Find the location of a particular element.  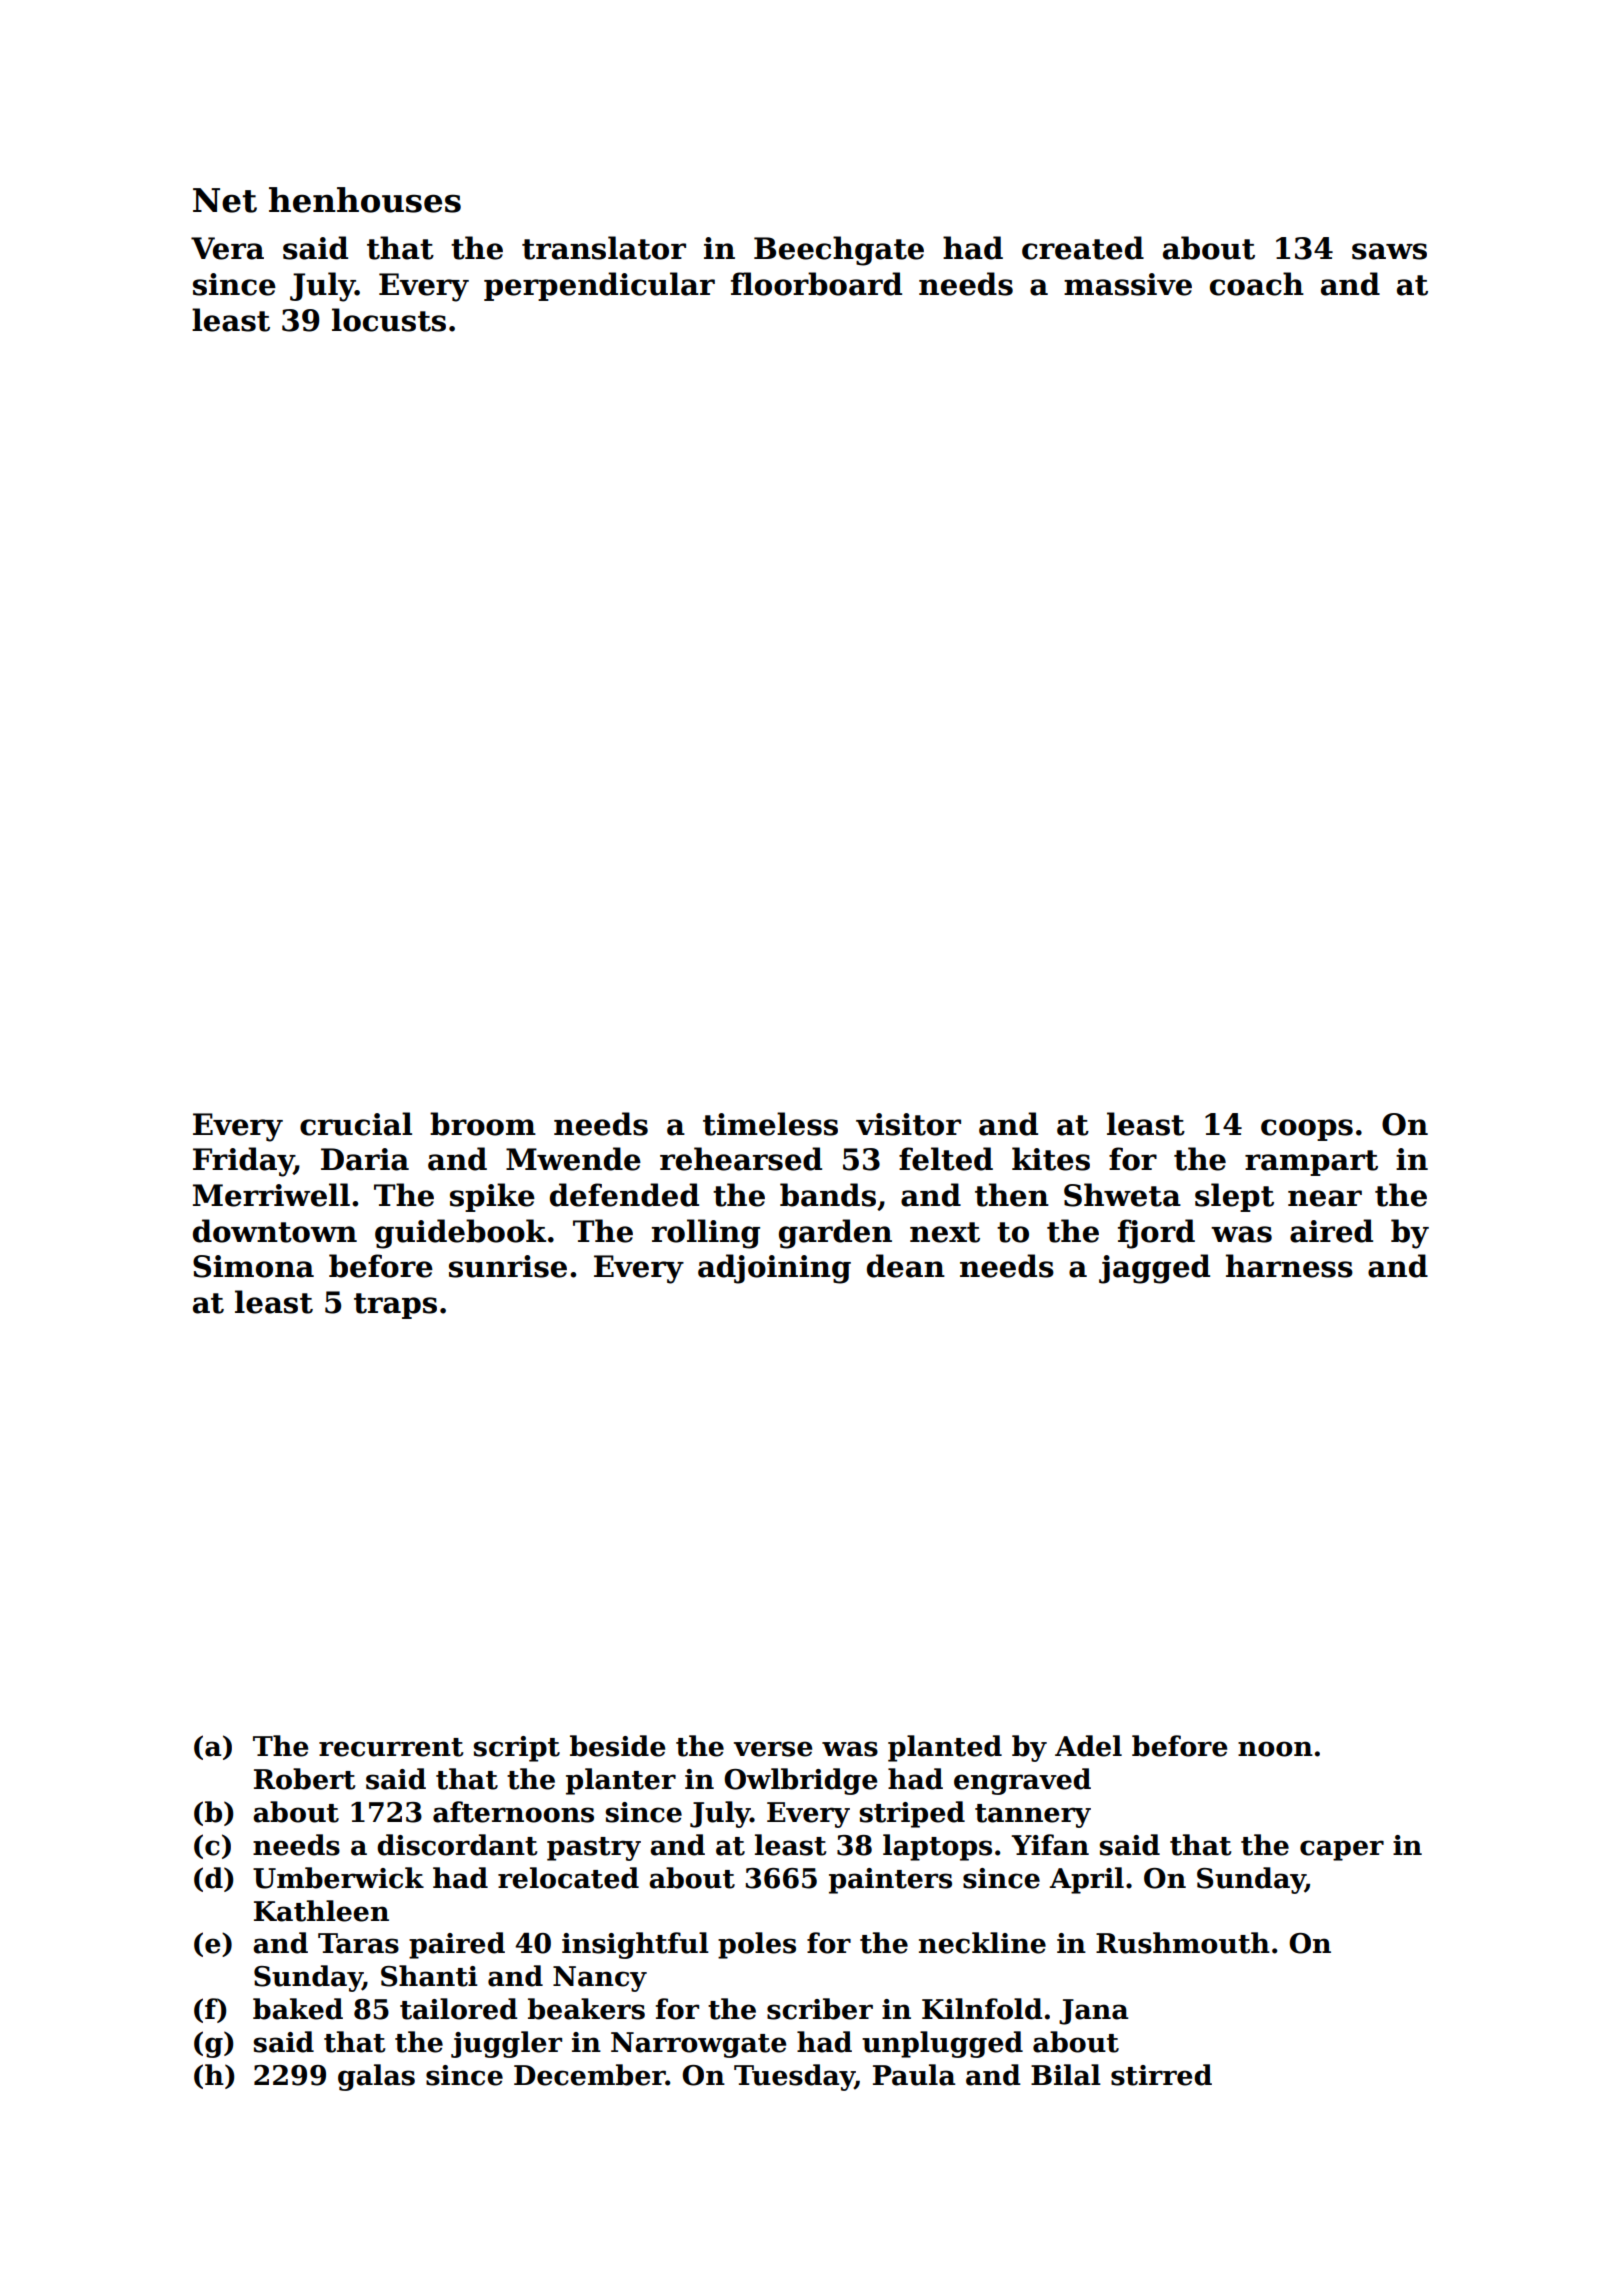

Tuesday is located at coordinates (794, 2077).
